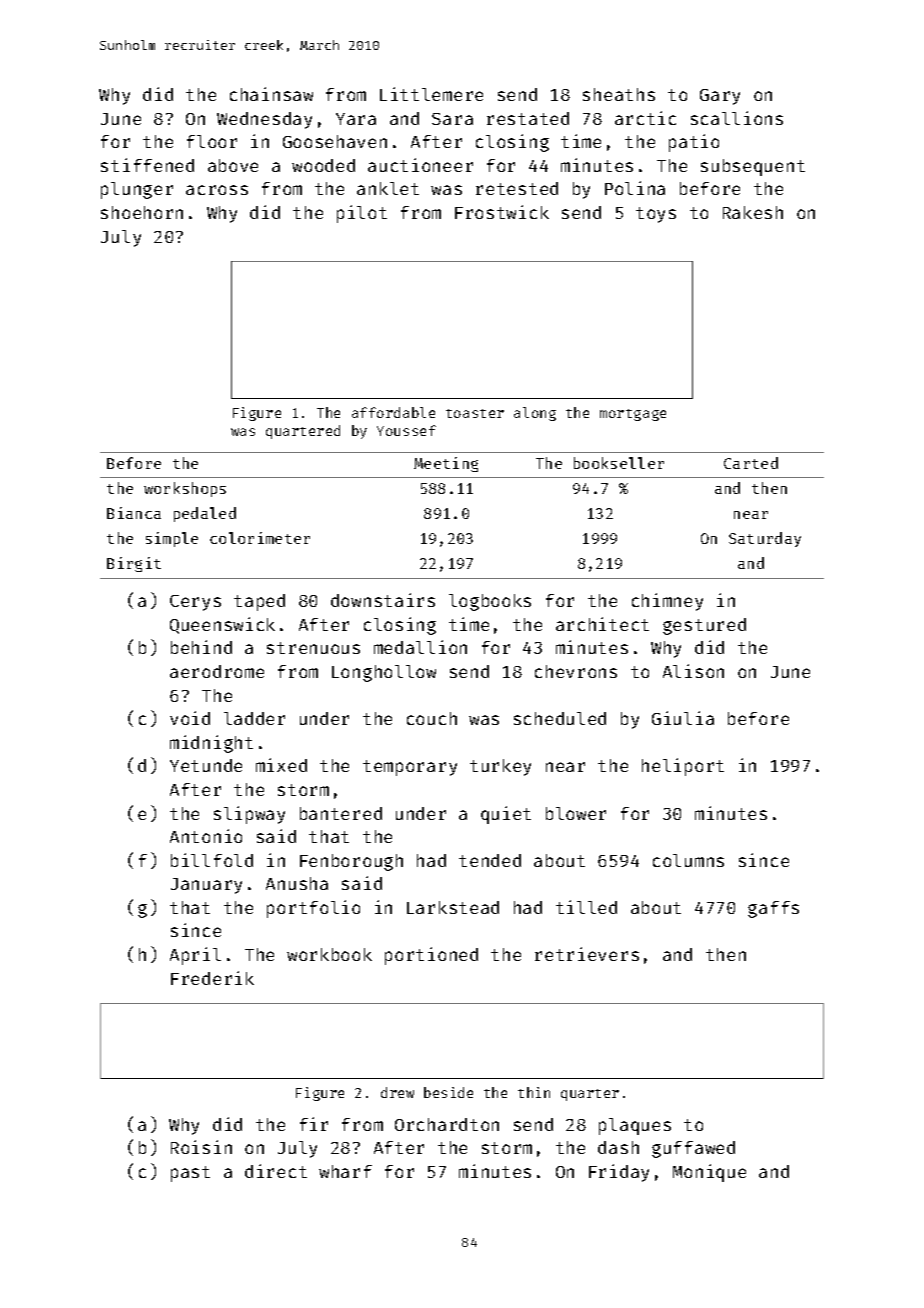 This page has width=924, height=1308. Describe the element at coordinates (506, 815) in the page. I see `quiet` at that location.
